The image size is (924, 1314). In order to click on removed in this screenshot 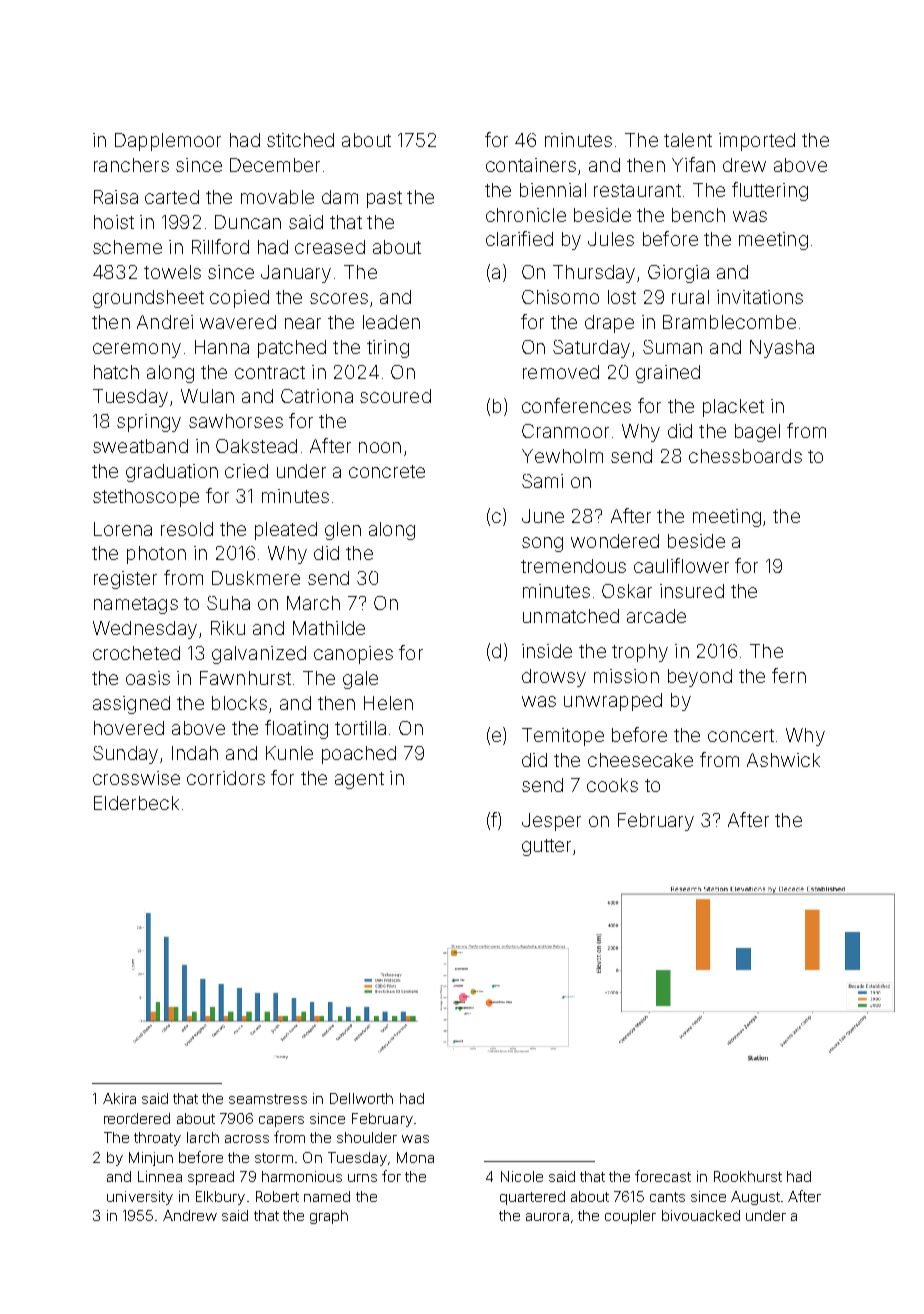, I will do `click(561, 372)`.
